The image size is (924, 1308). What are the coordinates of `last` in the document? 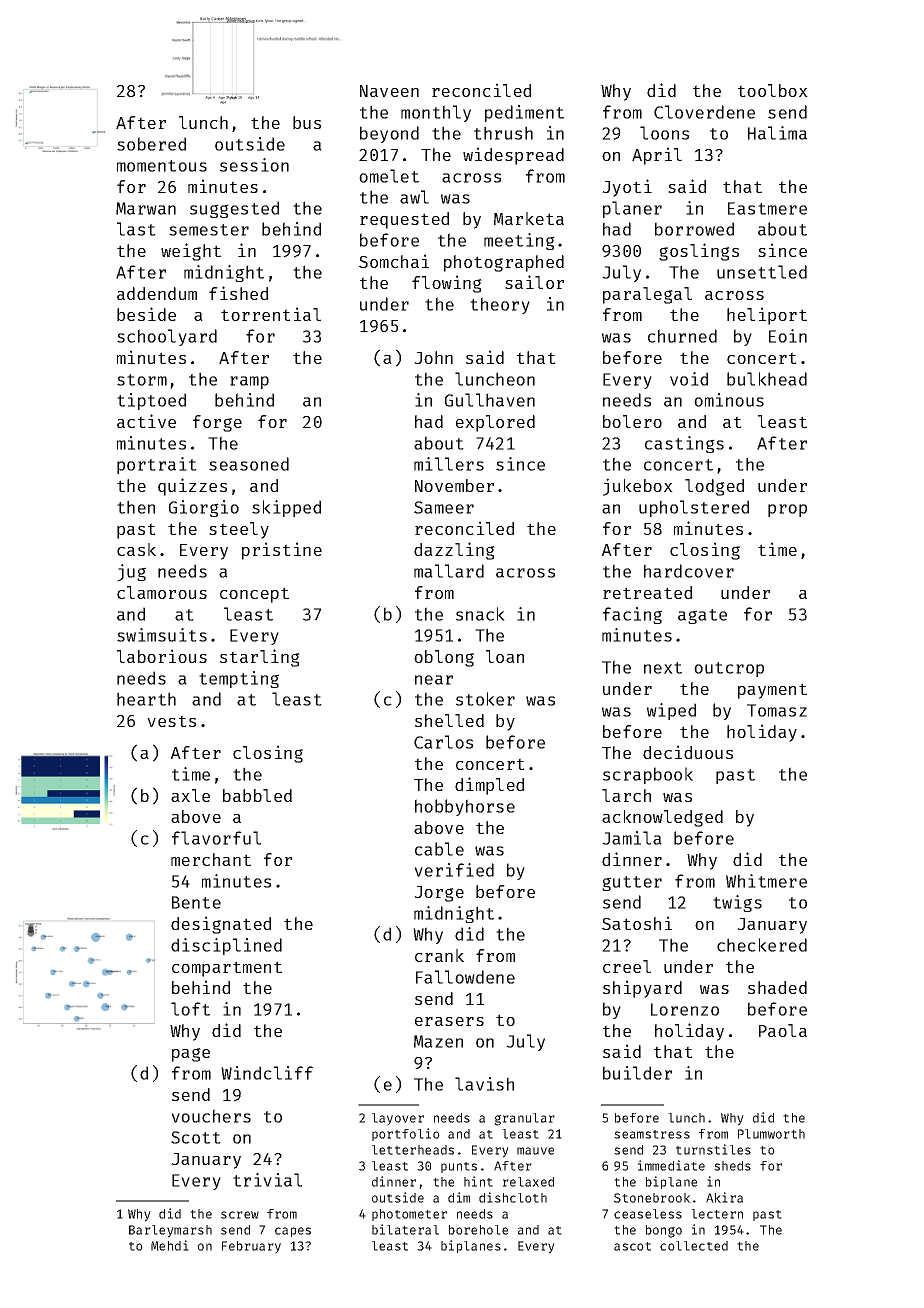 It's located at (136, 229).
